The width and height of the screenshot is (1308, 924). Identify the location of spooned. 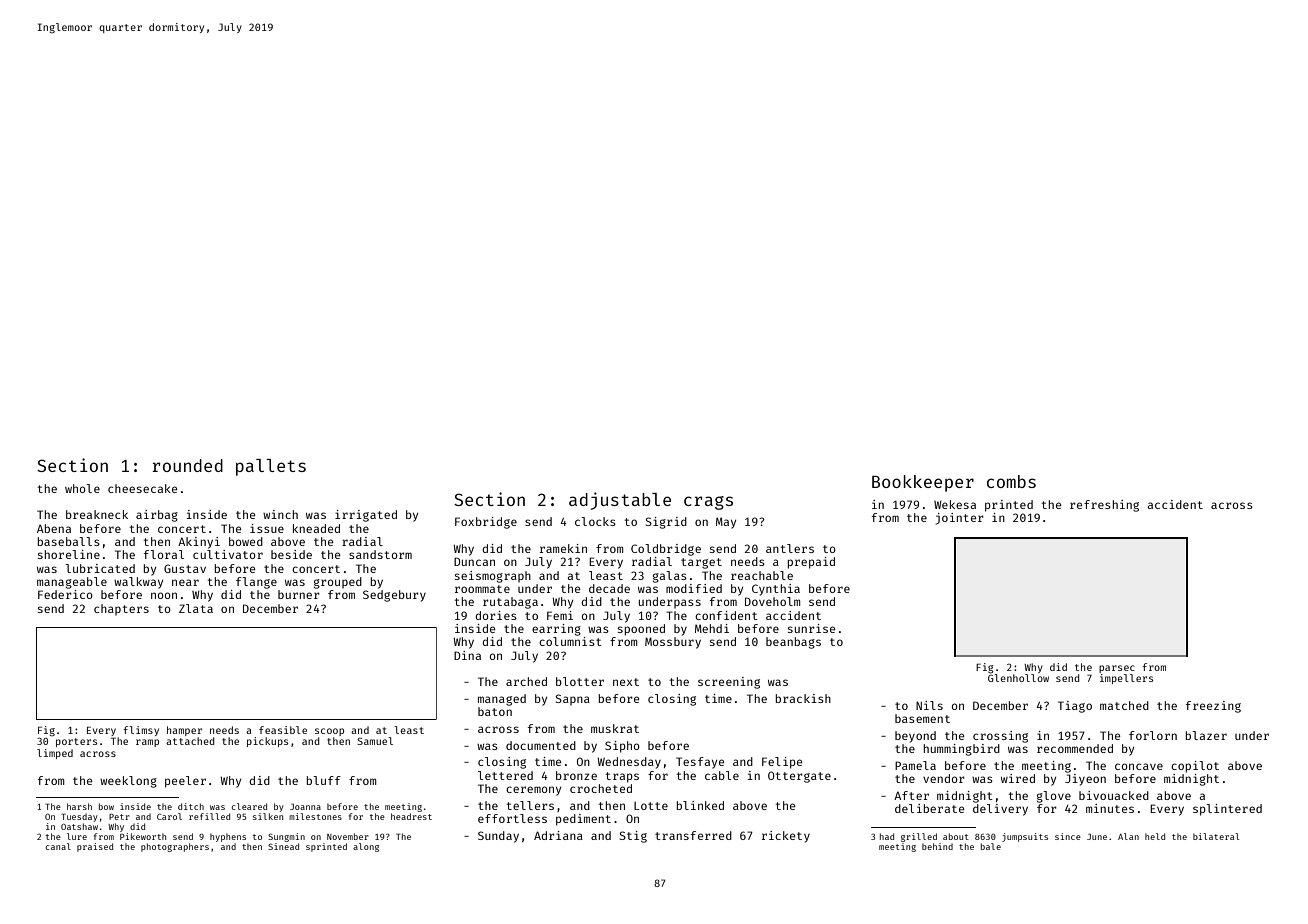
(641, 630).
